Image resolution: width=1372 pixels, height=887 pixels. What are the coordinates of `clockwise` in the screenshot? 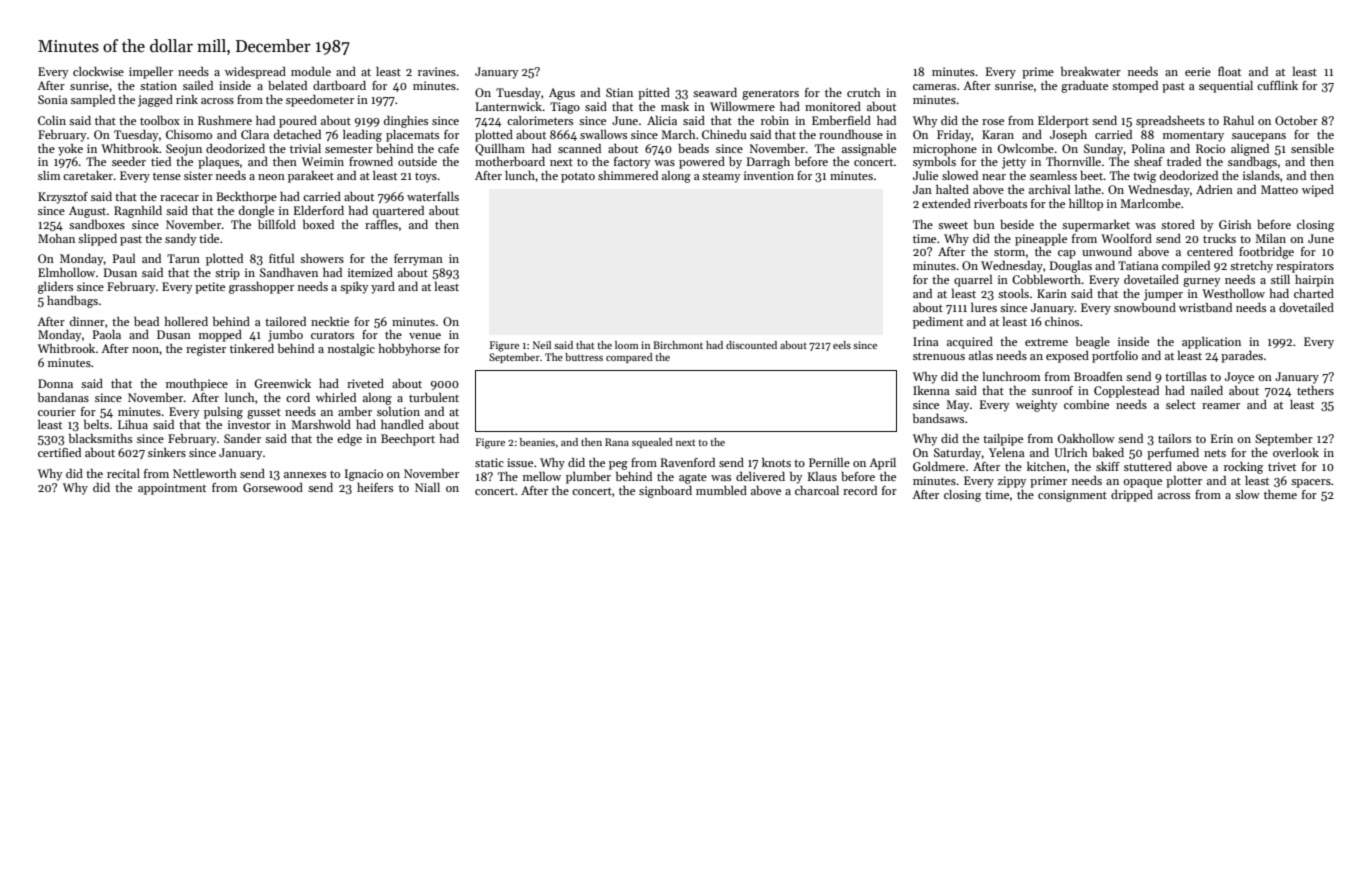 It's located at (98, 71).
